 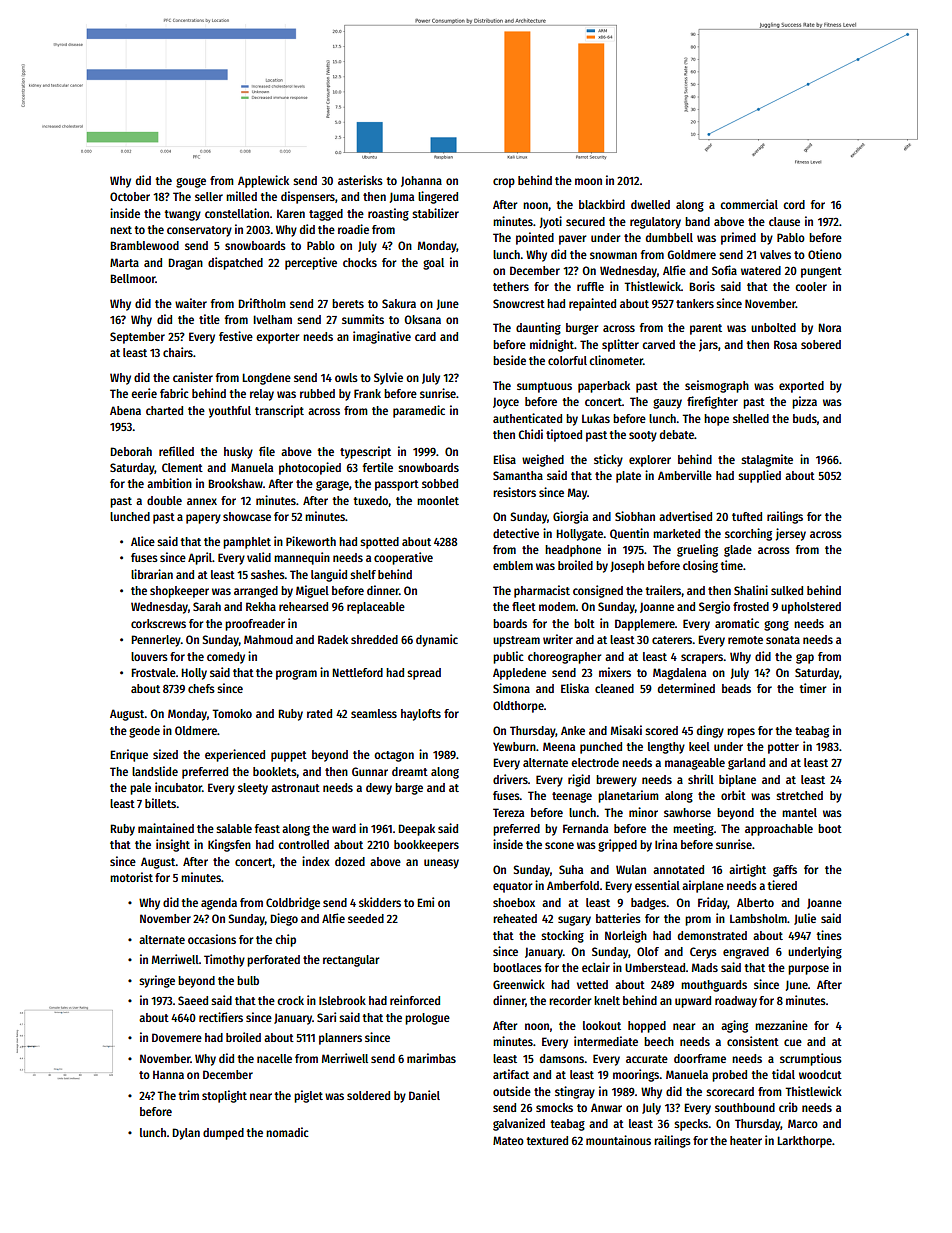 What do you see at coordinates (191, 183) in the screenshot?
I see `gouge` at bounding box center [191, 183].
